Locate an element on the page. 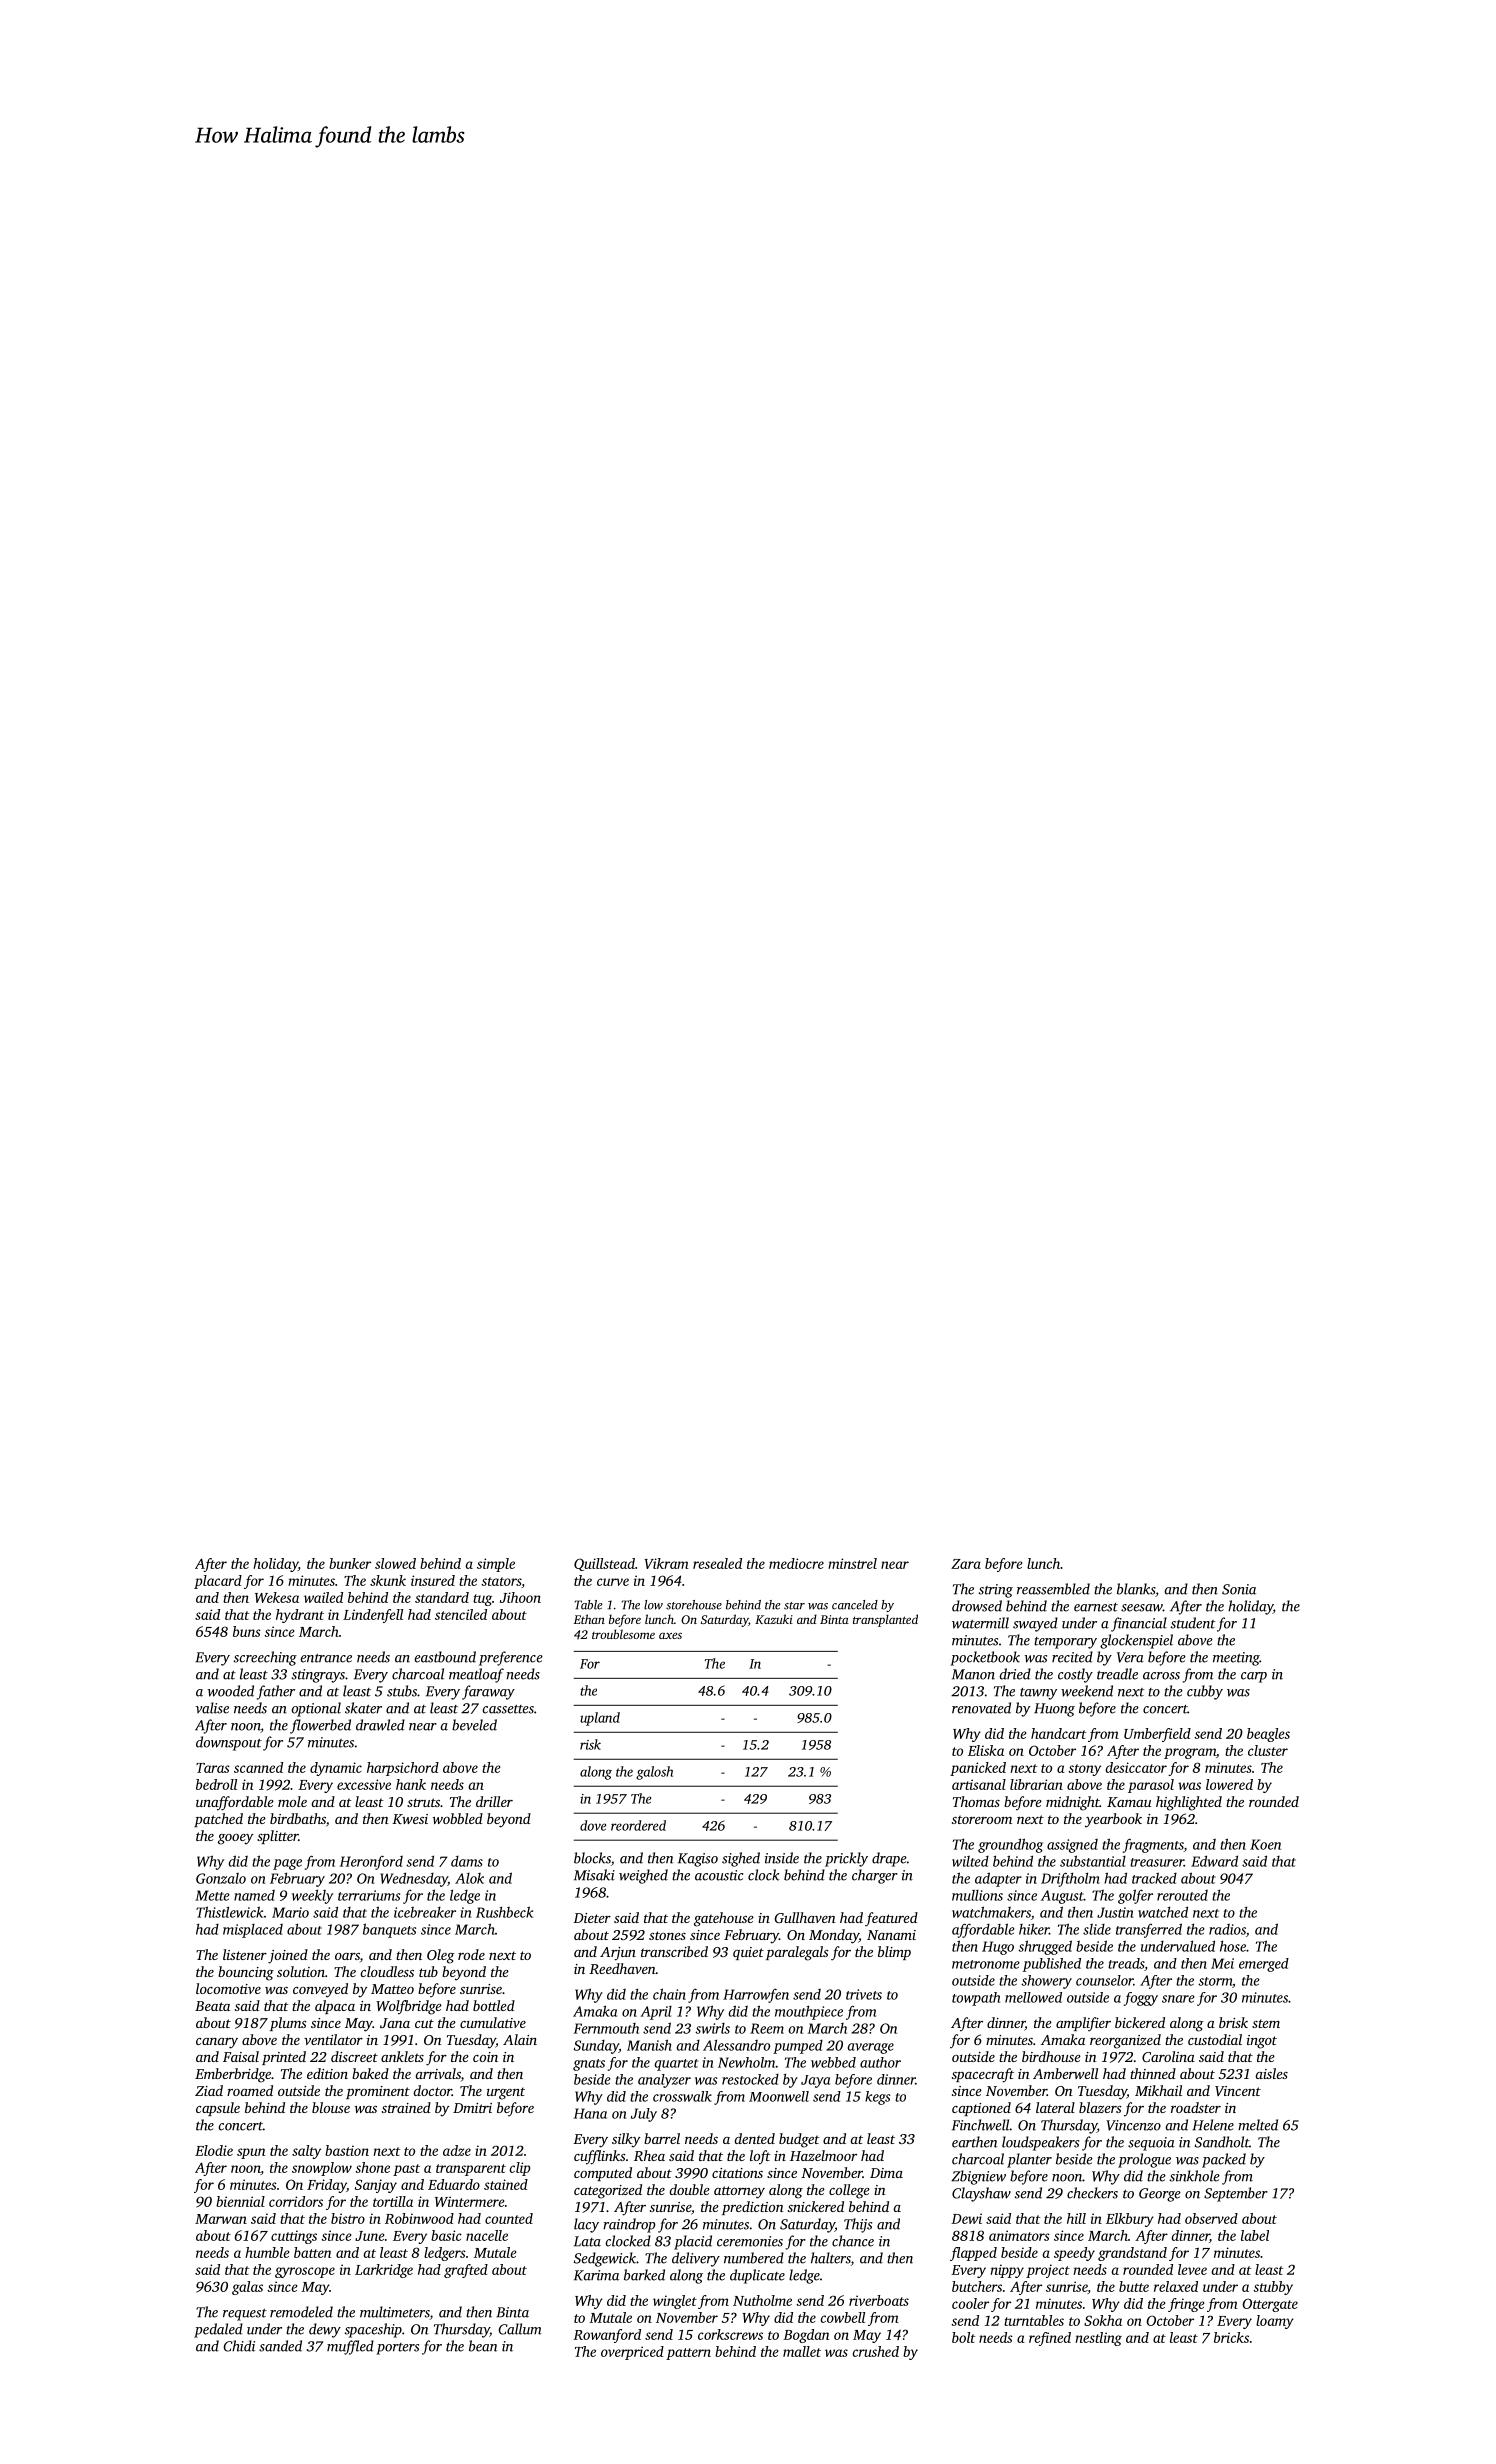  multimeters is located at coordinates (395, 2313).
